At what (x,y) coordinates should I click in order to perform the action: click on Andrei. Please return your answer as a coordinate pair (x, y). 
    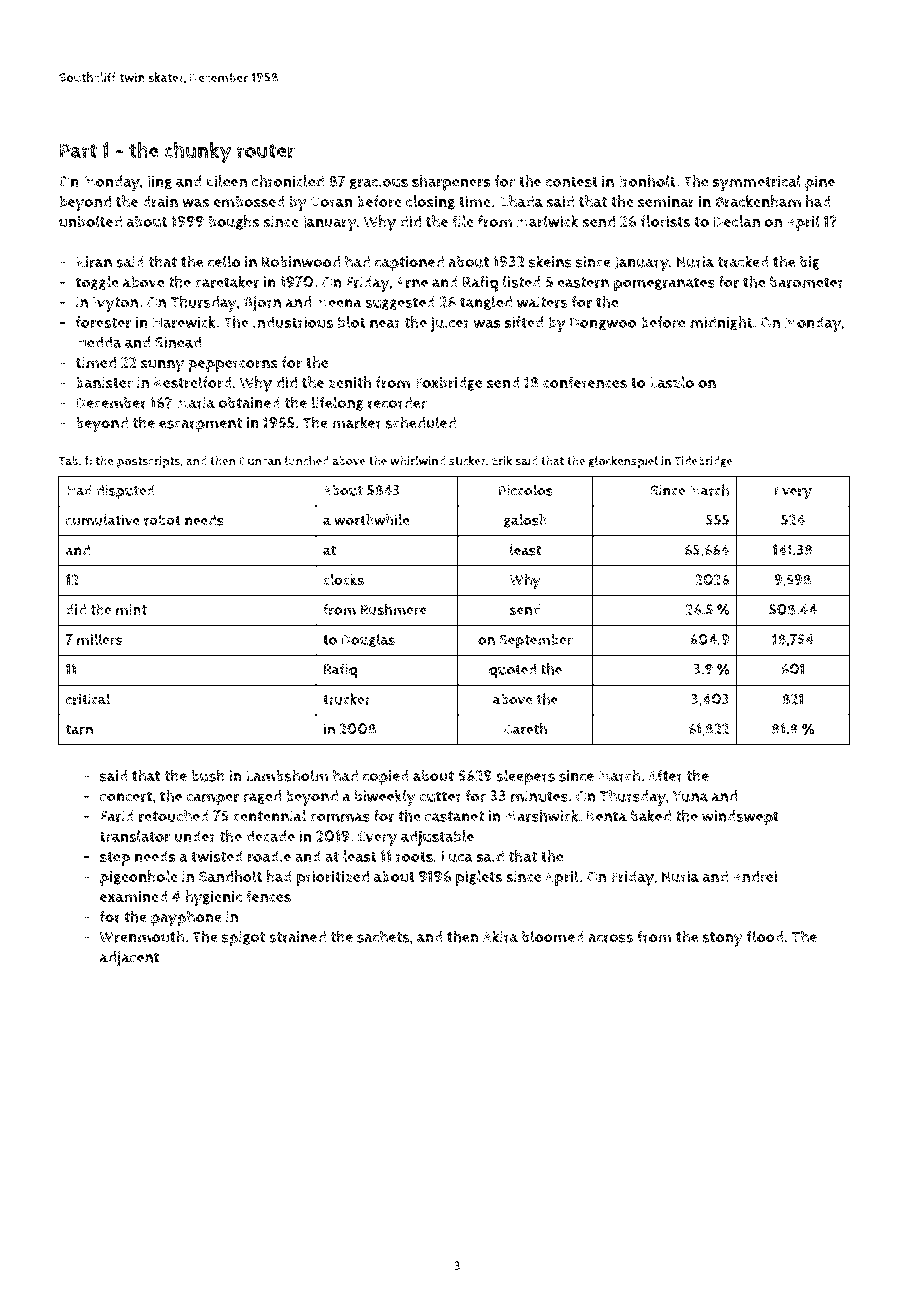
    Looking at the image, I should click on (755, 876).
